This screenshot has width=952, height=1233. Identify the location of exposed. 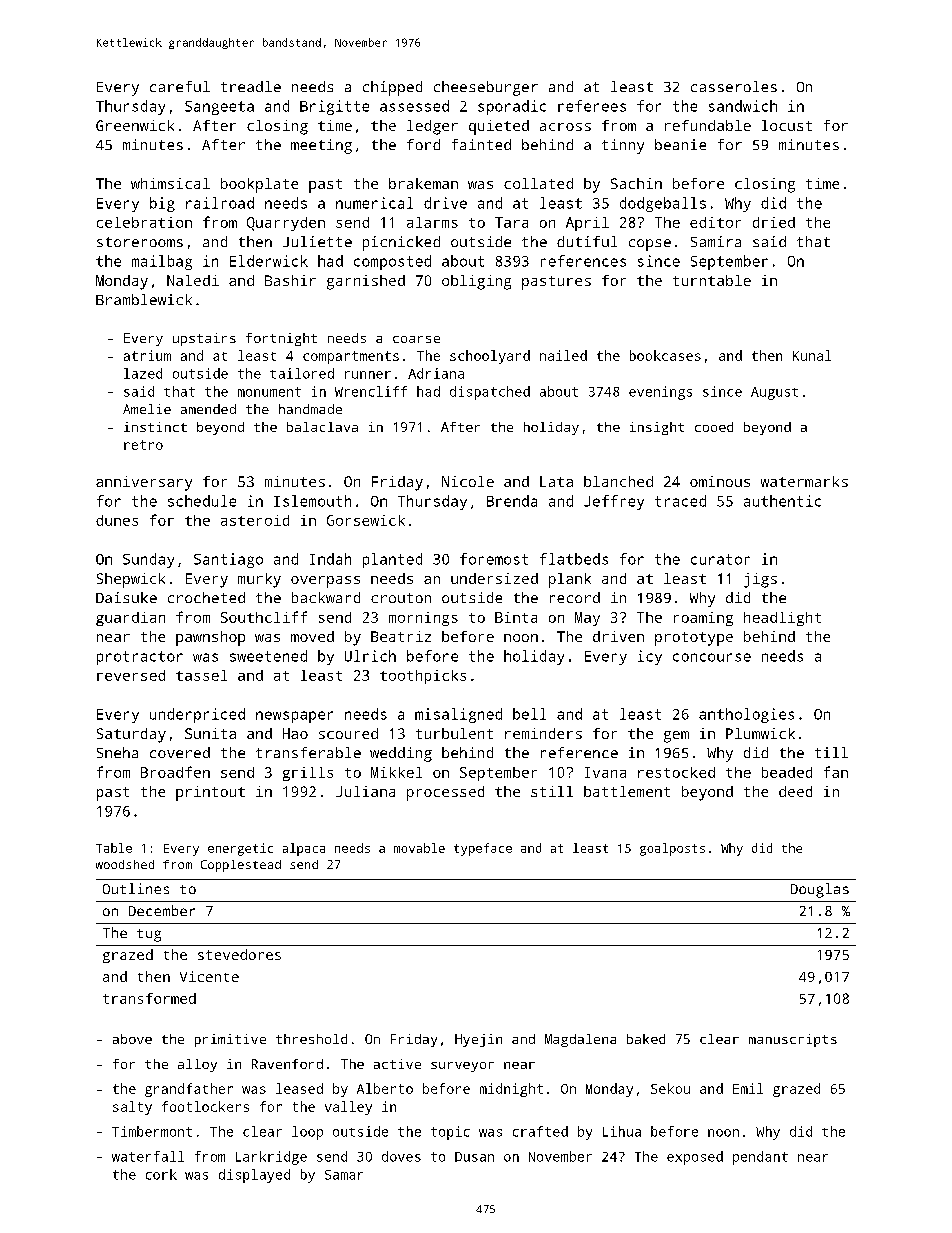
(695, 1158).
